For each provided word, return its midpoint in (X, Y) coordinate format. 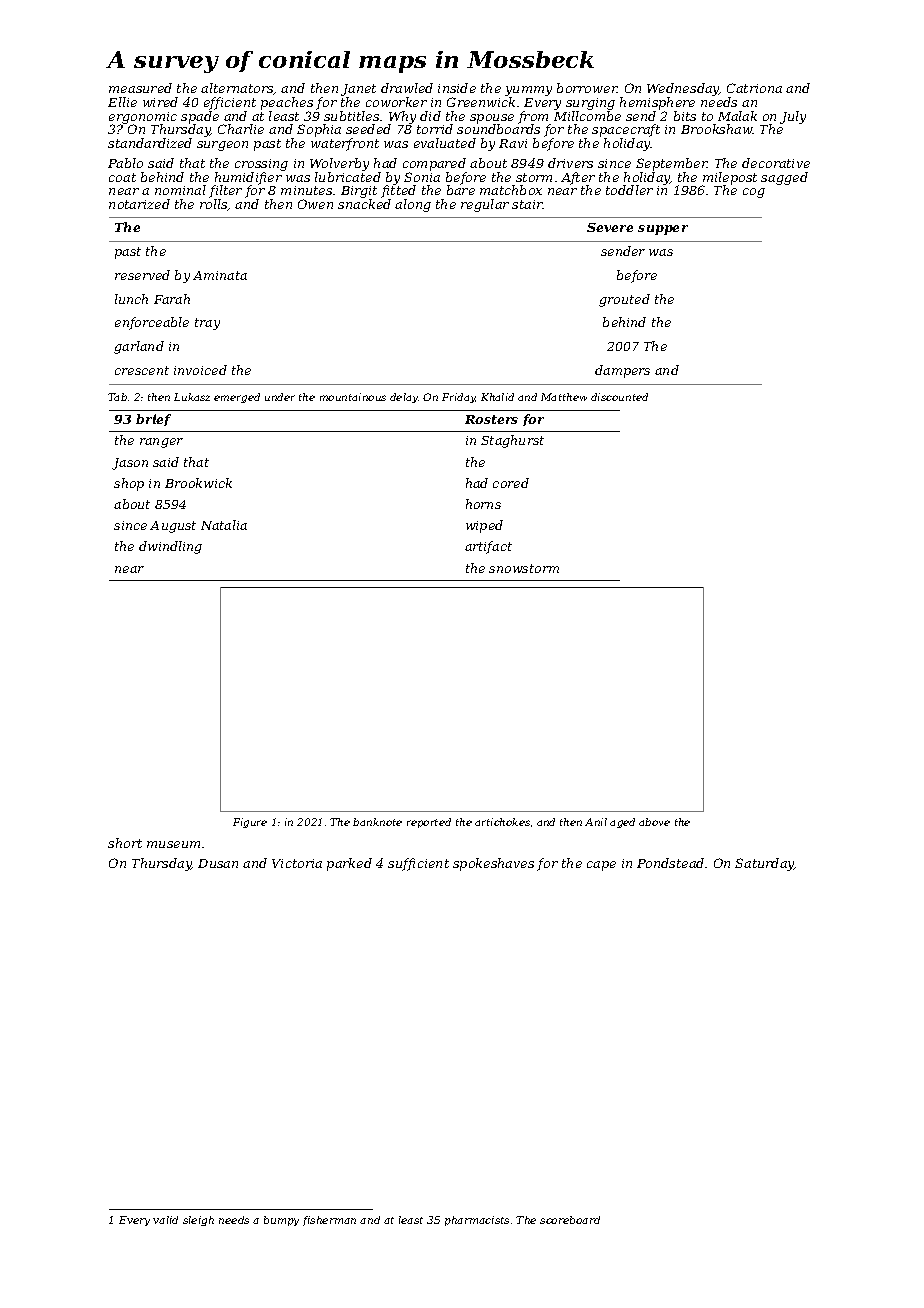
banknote (377, 822)
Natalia (224, 525)
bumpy (281, 1221)
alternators (237, 89)
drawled (407, 88)
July (793, 117)
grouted (624, 300)
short (125, 843)
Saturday (764, 864)
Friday (459, 398)
